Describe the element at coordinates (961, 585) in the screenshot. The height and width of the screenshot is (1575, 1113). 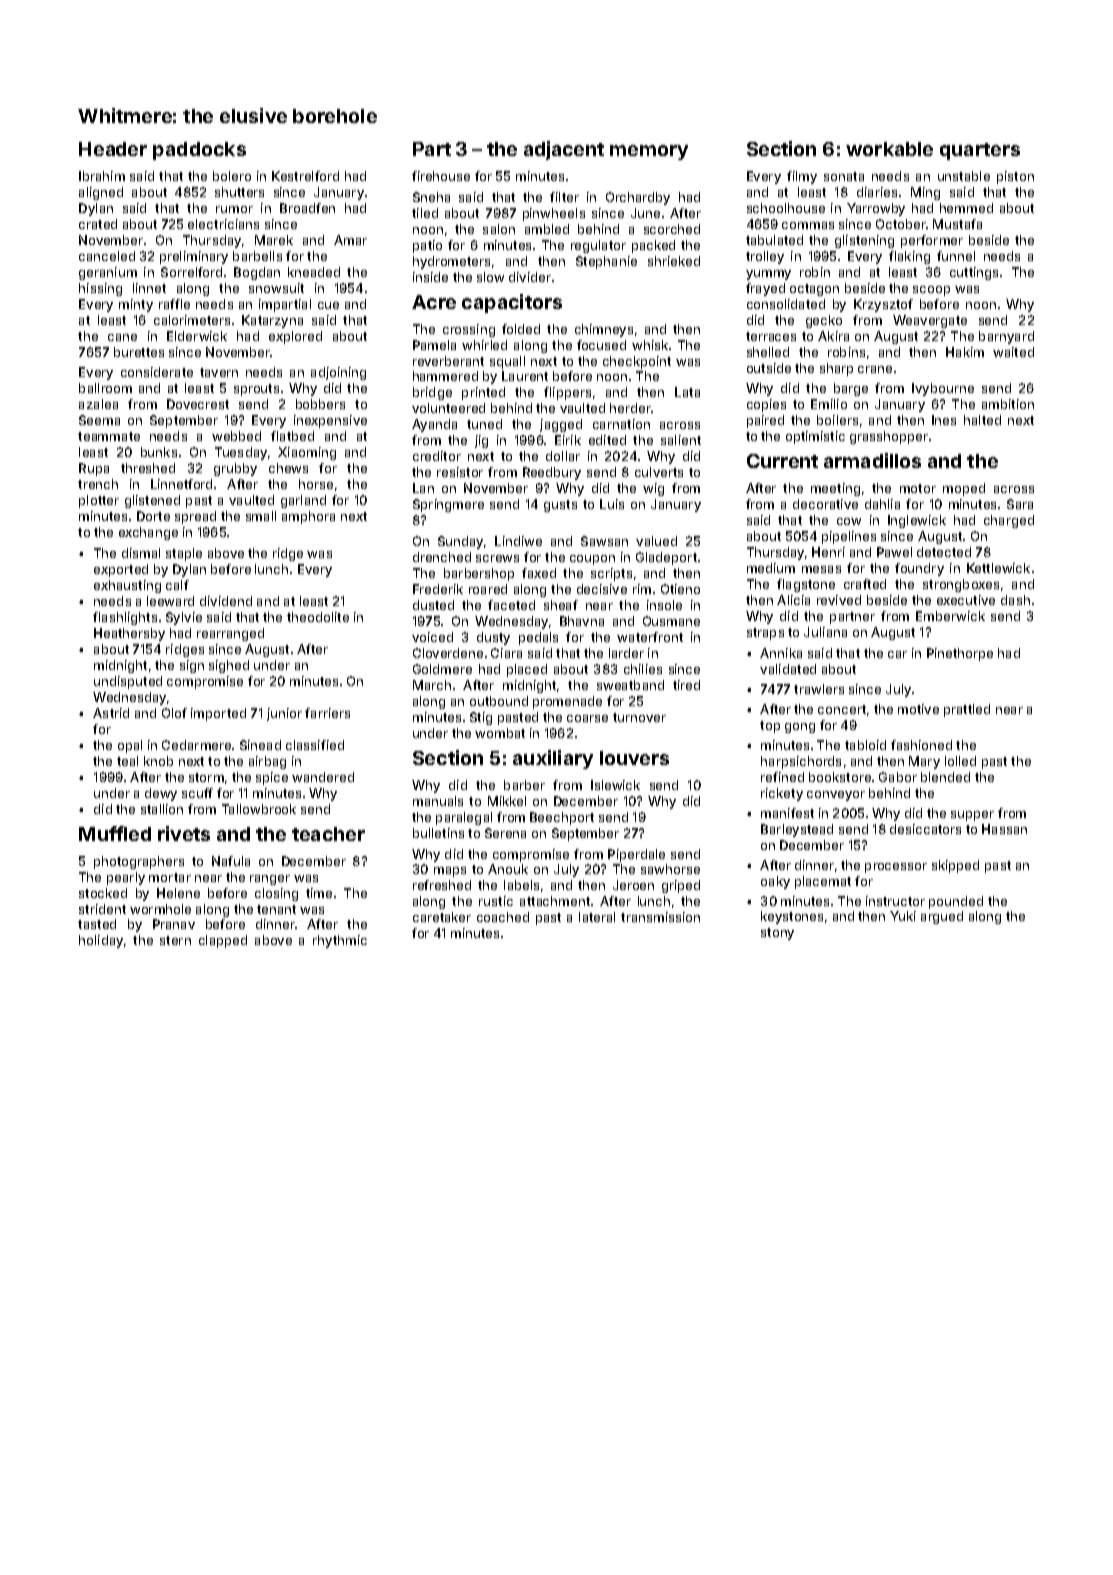
I see `strongboxes` at that location.
